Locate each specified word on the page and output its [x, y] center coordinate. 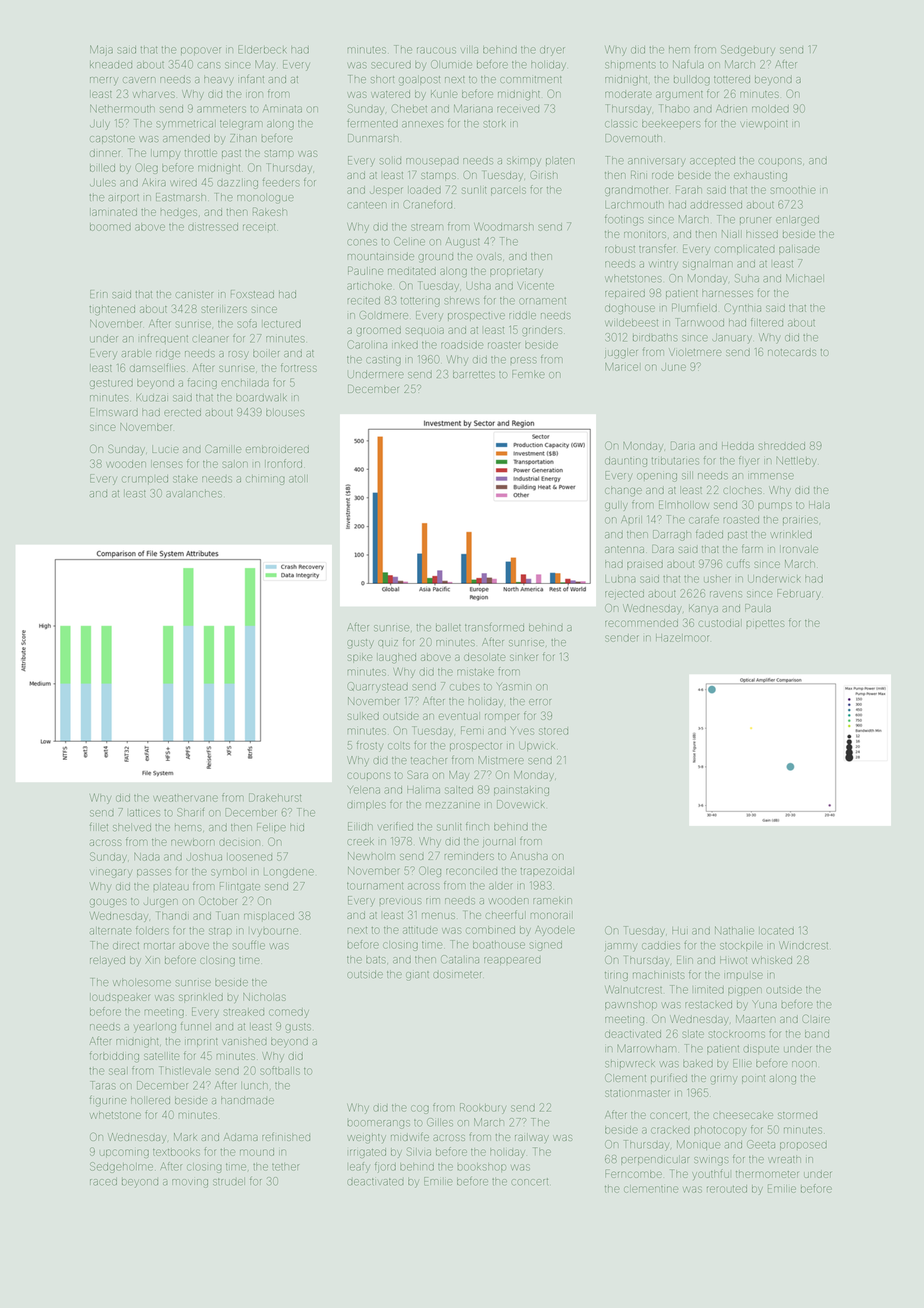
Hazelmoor [682, 638]
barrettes [474, 374]
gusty [360, 643]
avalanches [194, 494]
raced [103, 1182]
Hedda [738, 446]
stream [427, 227]
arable [137, 354]
